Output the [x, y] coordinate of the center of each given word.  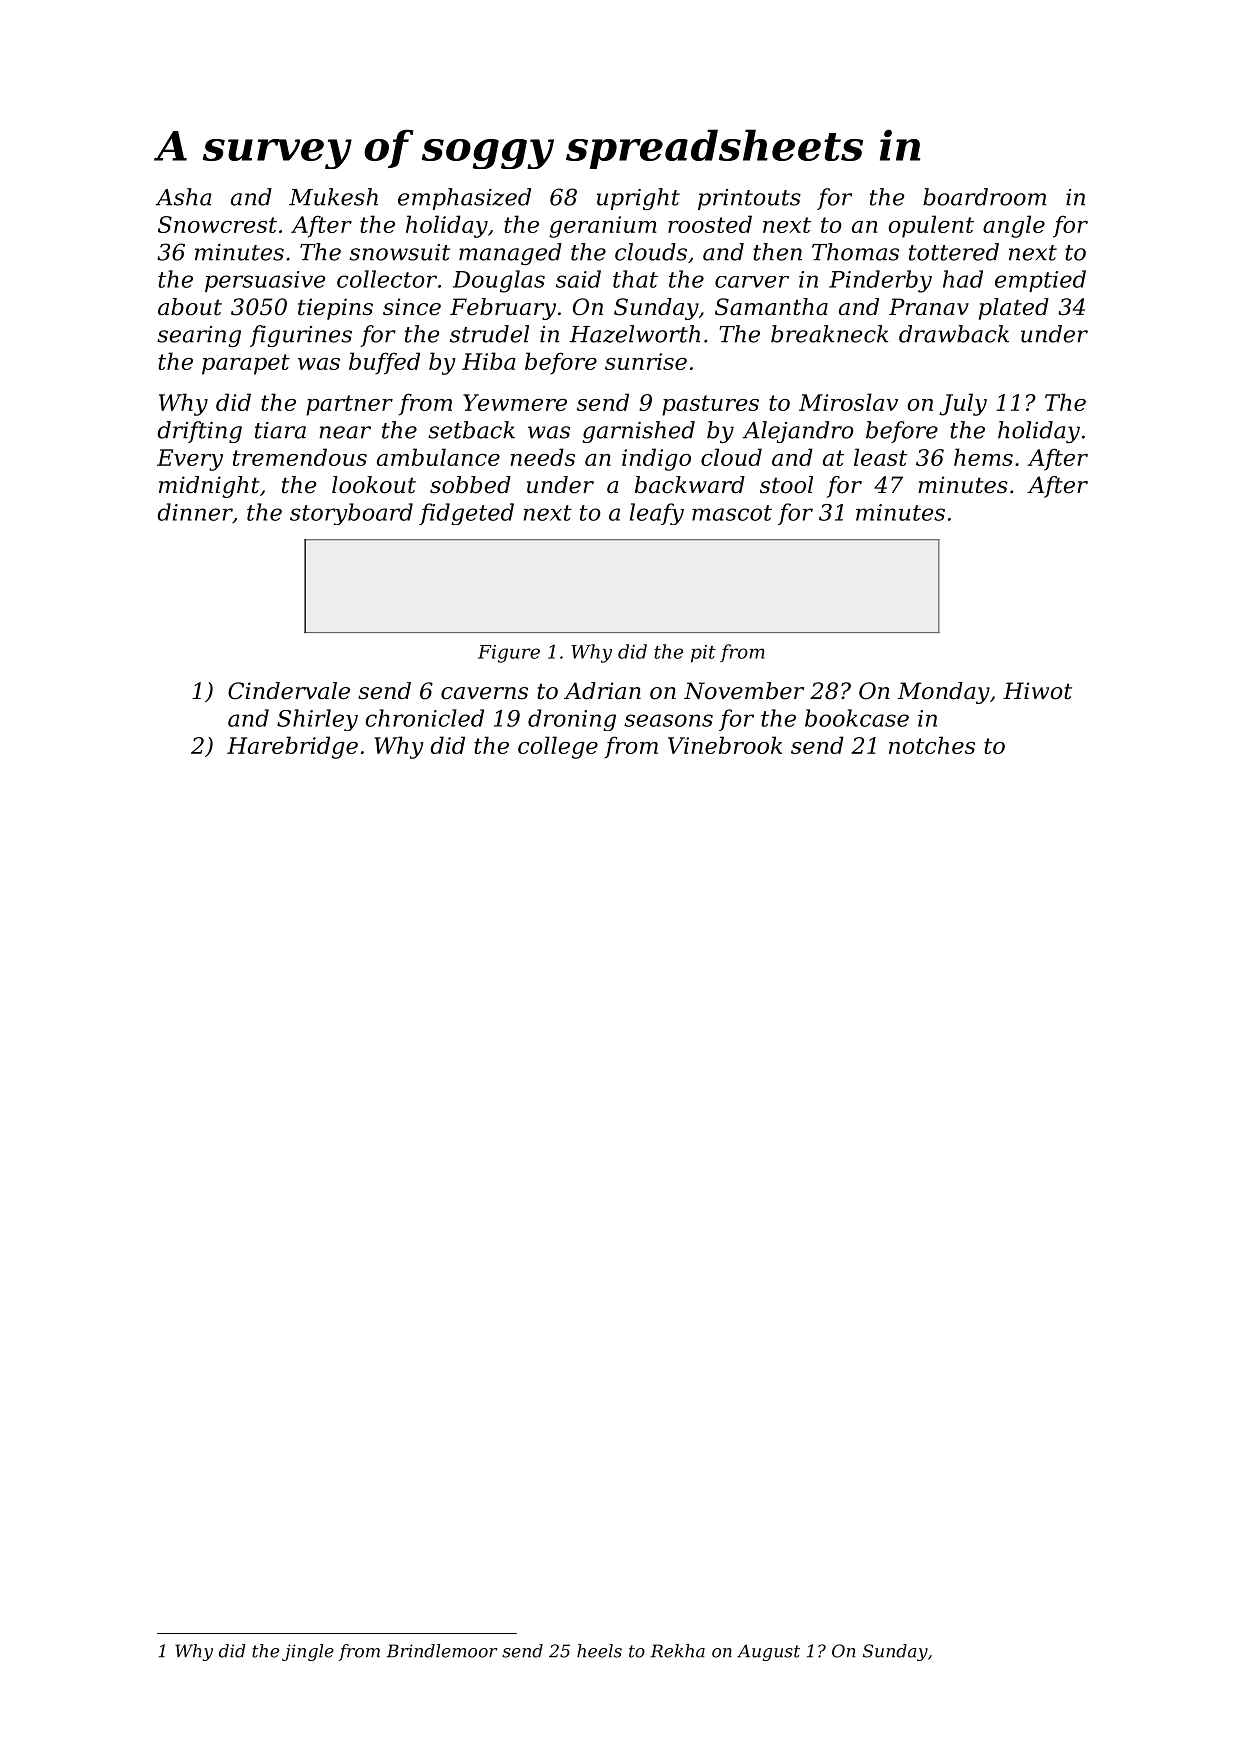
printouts [749, 199]
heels [599, 1651]
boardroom [984, 197]
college [558, 747]
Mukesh [333, 197]
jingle [308, 1652]
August [768, 1652]
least [880, 457]
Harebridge [292, 747]
